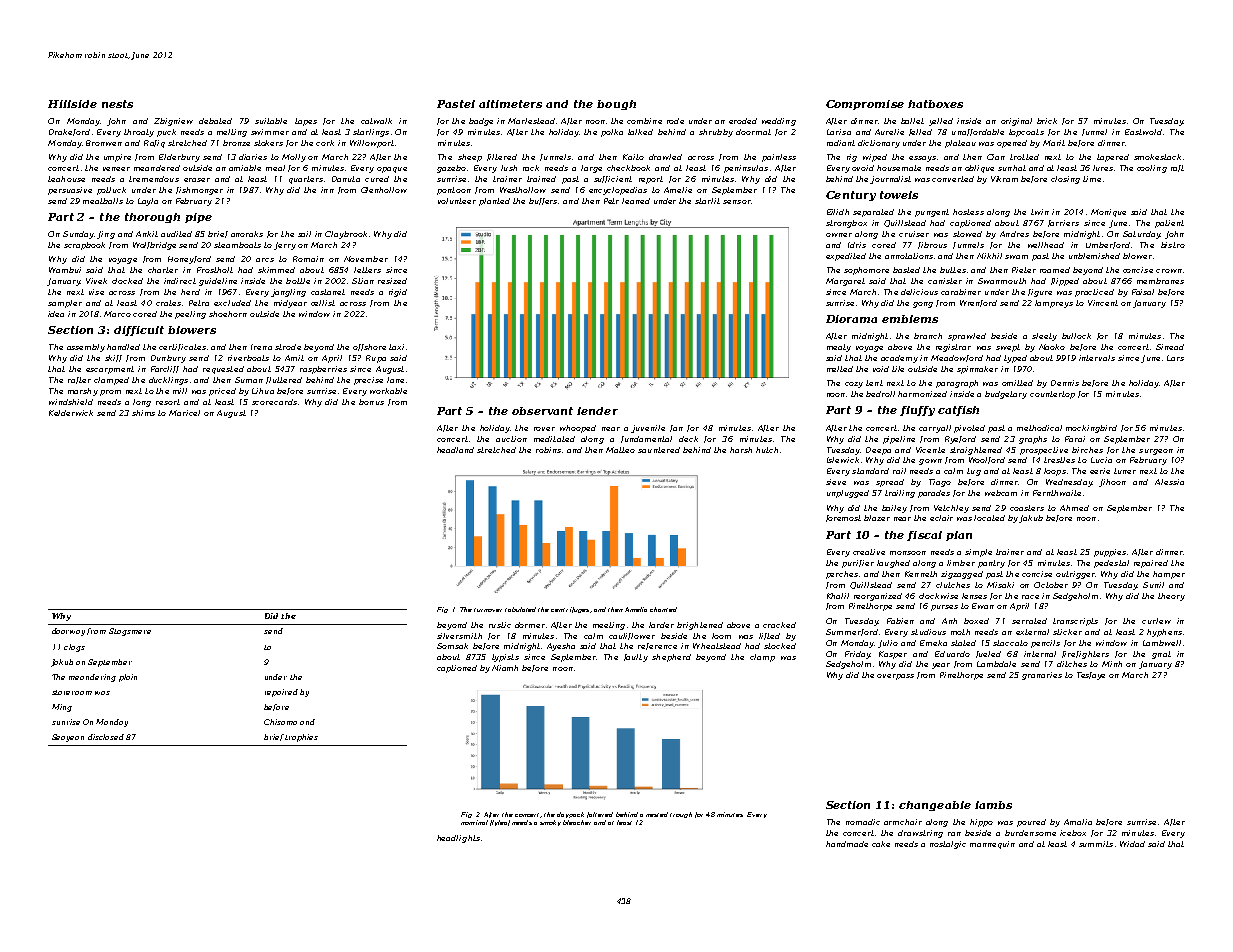 This document has height=952, width=1233. I want to click on nests, so click(117, 104).
